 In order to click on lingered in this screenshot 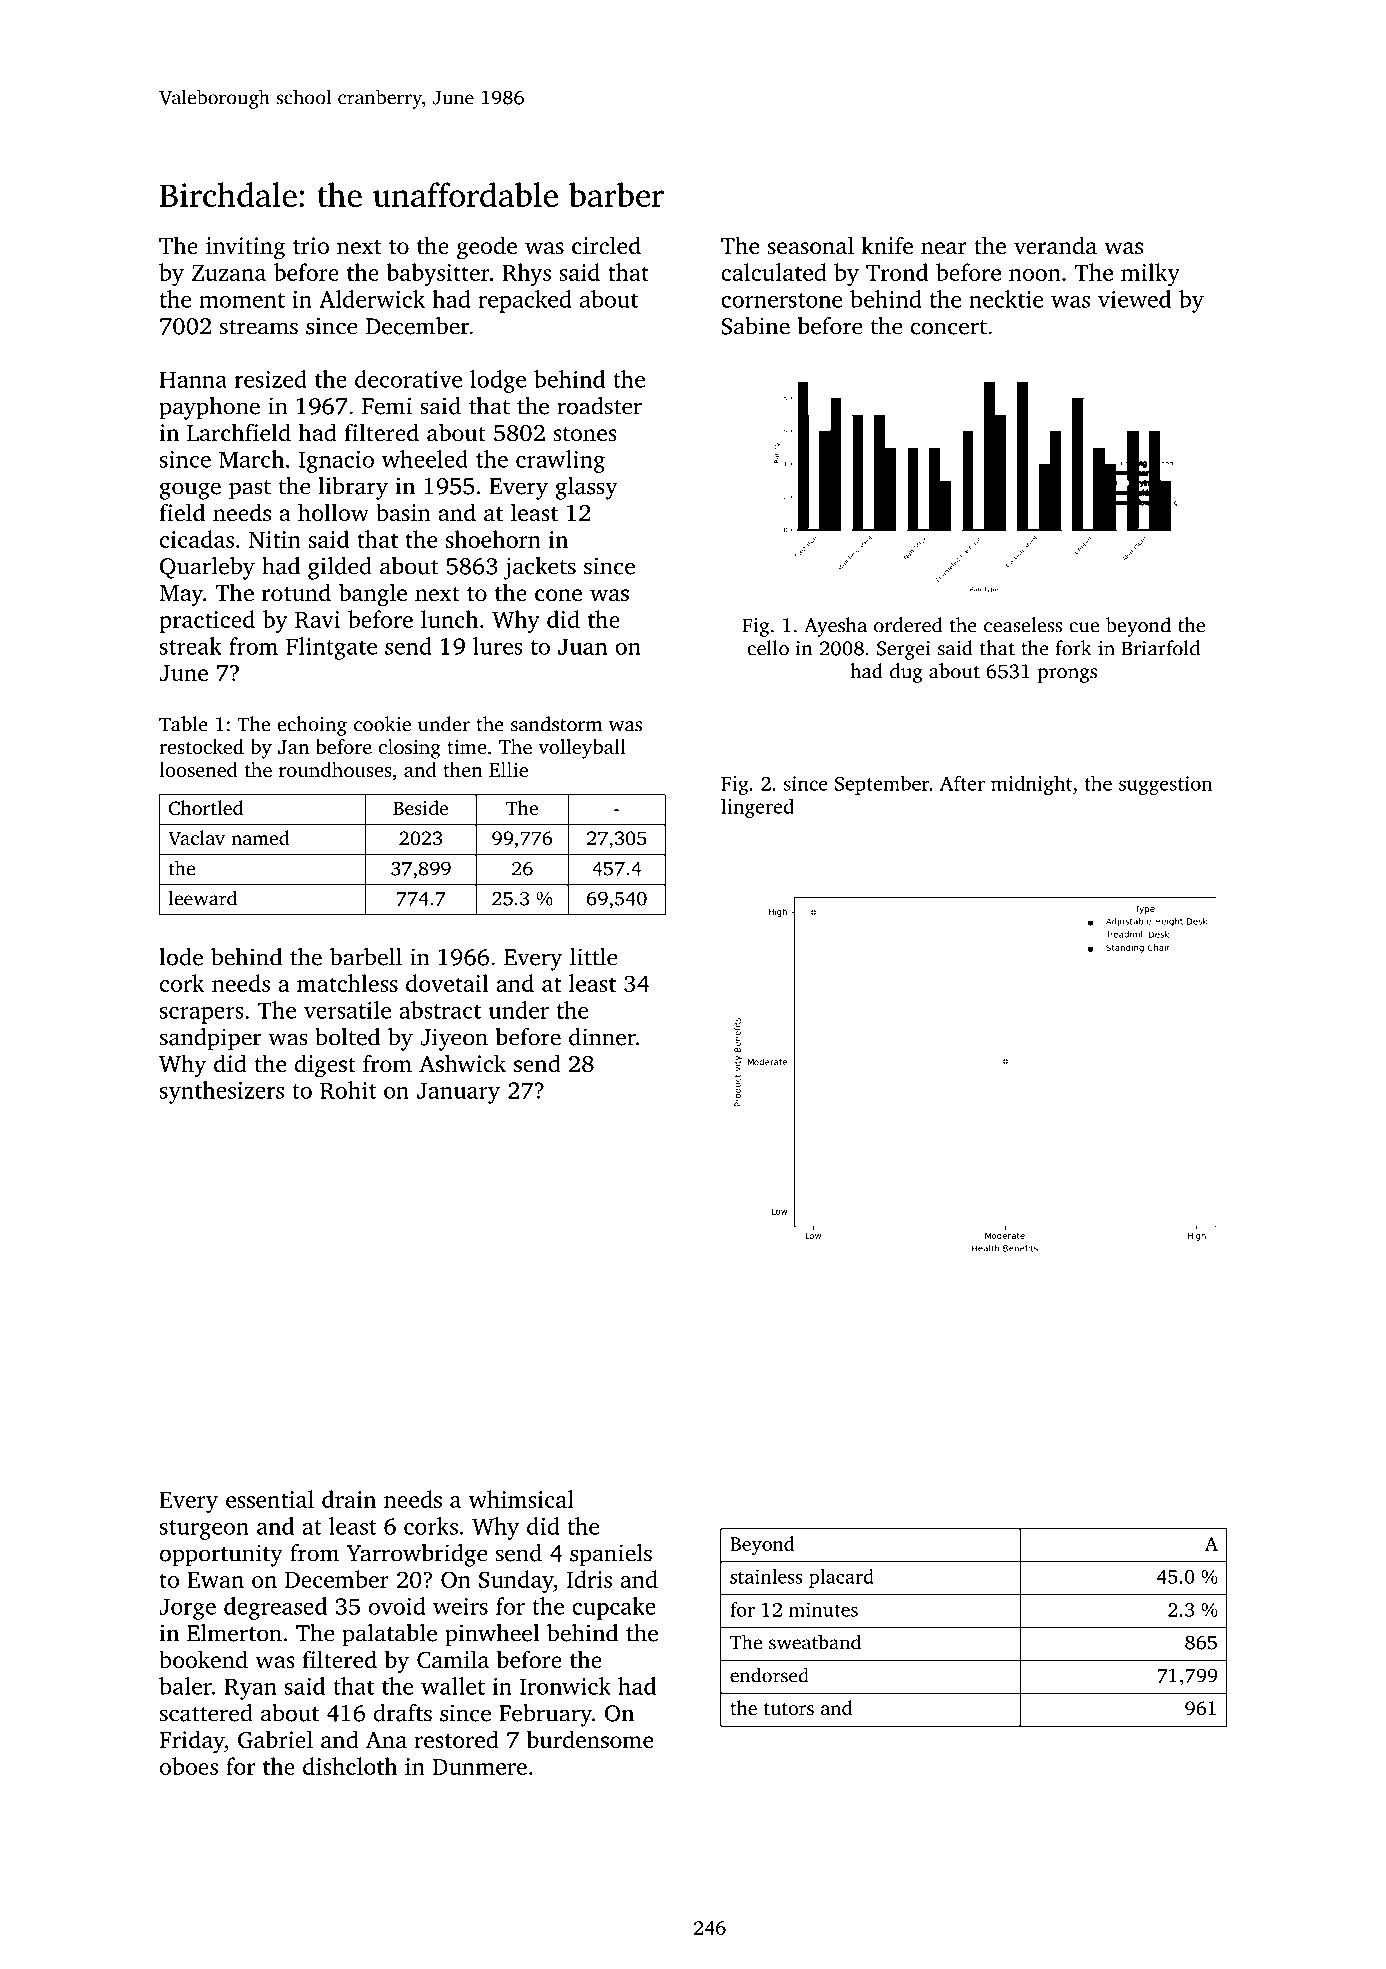, I will do `click(757, 808)`.
